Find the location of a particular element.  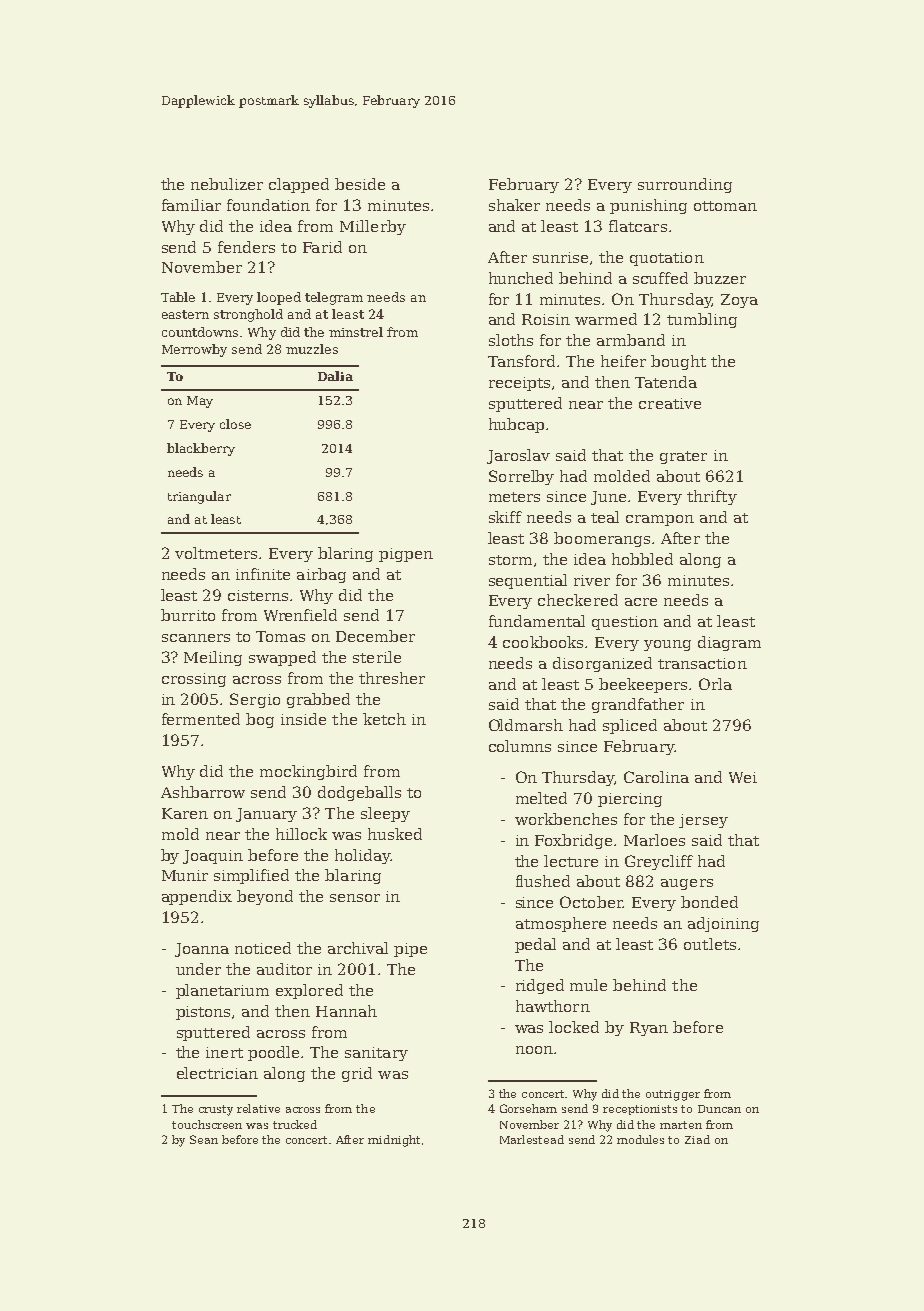

pipe is located at coordinates (410, 950).
